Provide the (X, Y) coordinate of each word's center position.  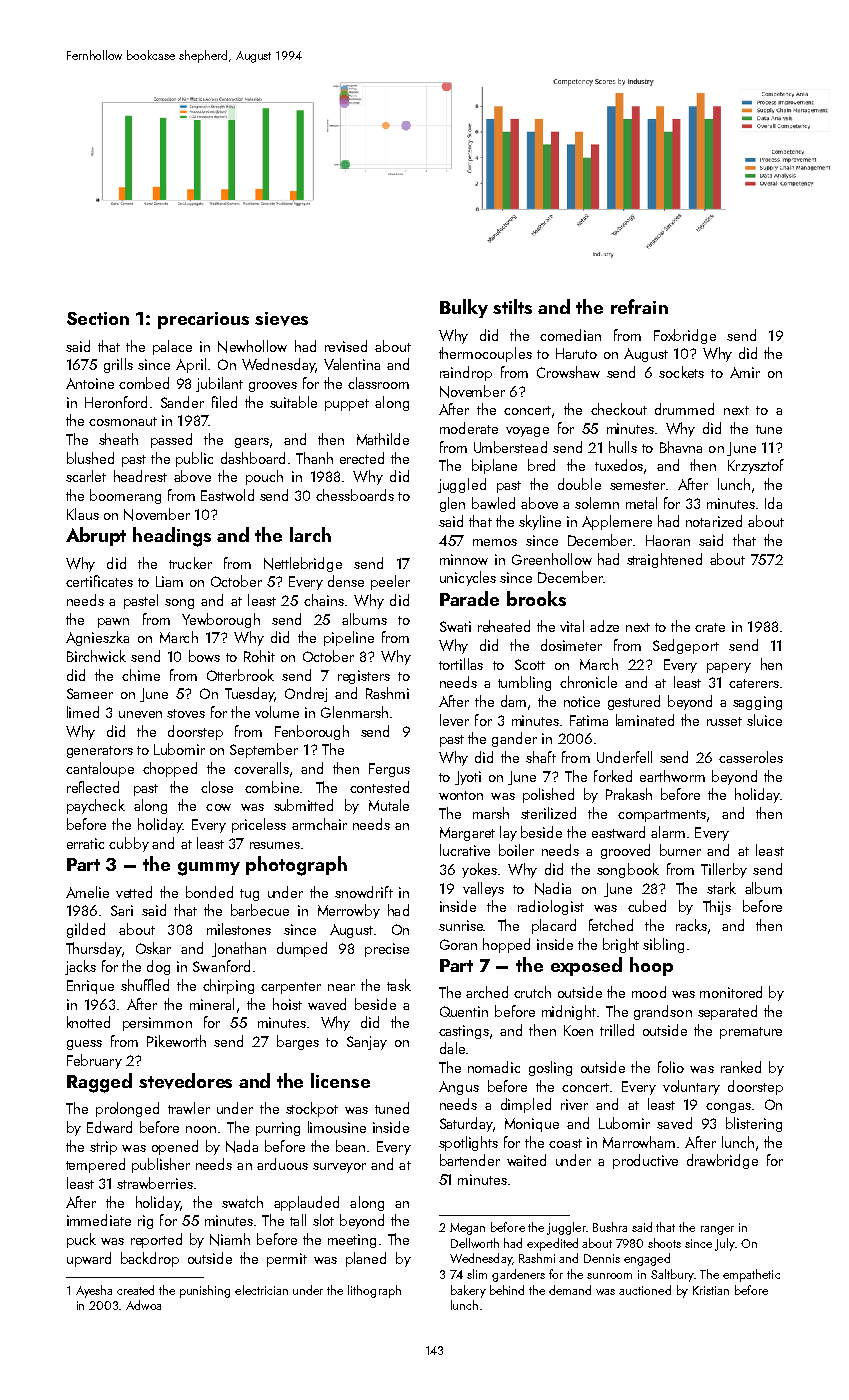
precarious (203, 320)
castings (464, 1032)
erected (362, 458)
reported (156, 1240)
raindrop (466, 373)
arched (487, 992)
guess (84, 1045)
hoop (651, 966)
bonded (209, 892)
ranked (741, 1067)
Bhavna (681, 447)
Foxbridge (685, 336)
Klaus (83, 514)
